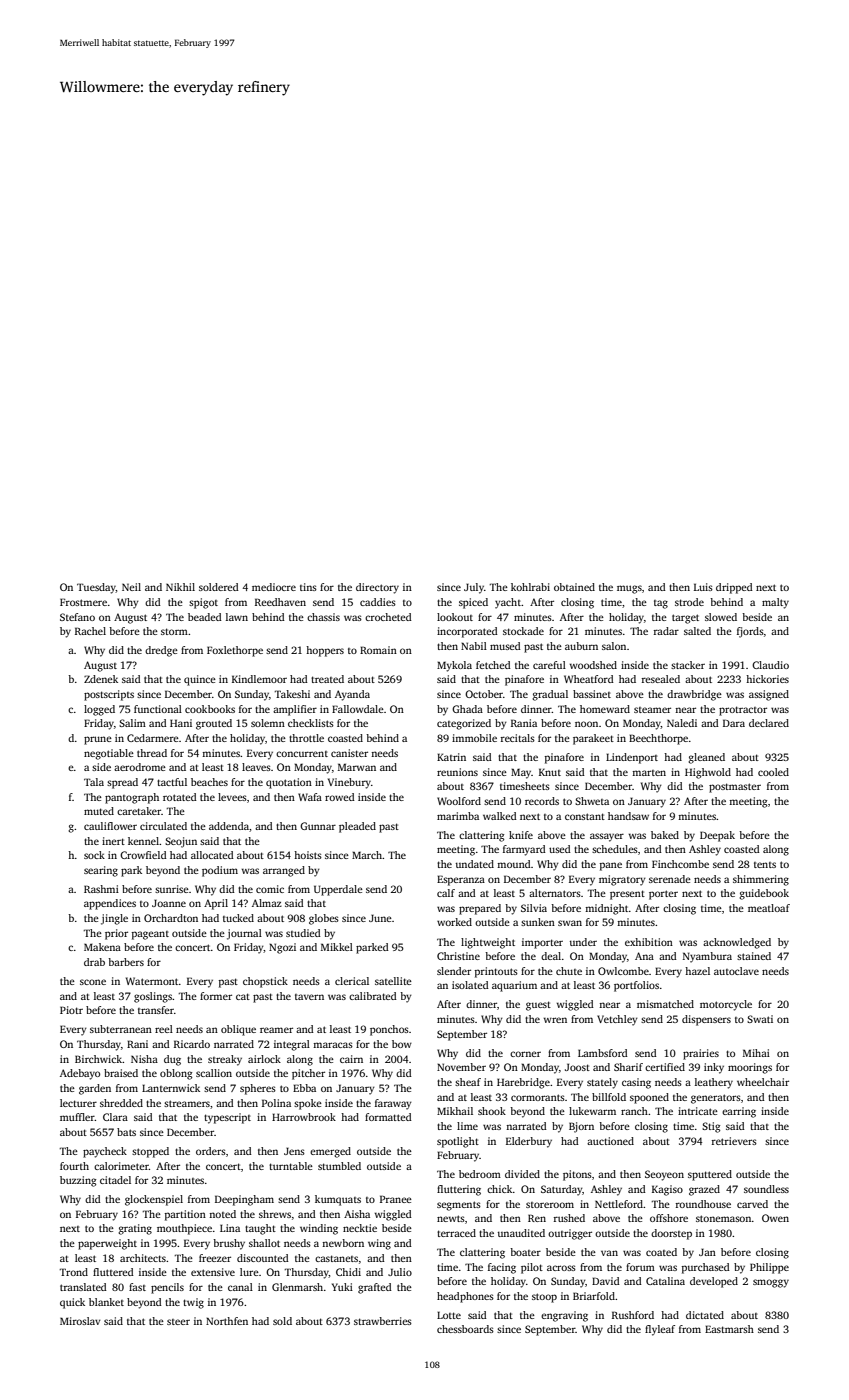 The height and width of the screenshot is (1400, 849). Describe the element at coordinates (689, 602) in the screenshot. I see `strode` at that location.
